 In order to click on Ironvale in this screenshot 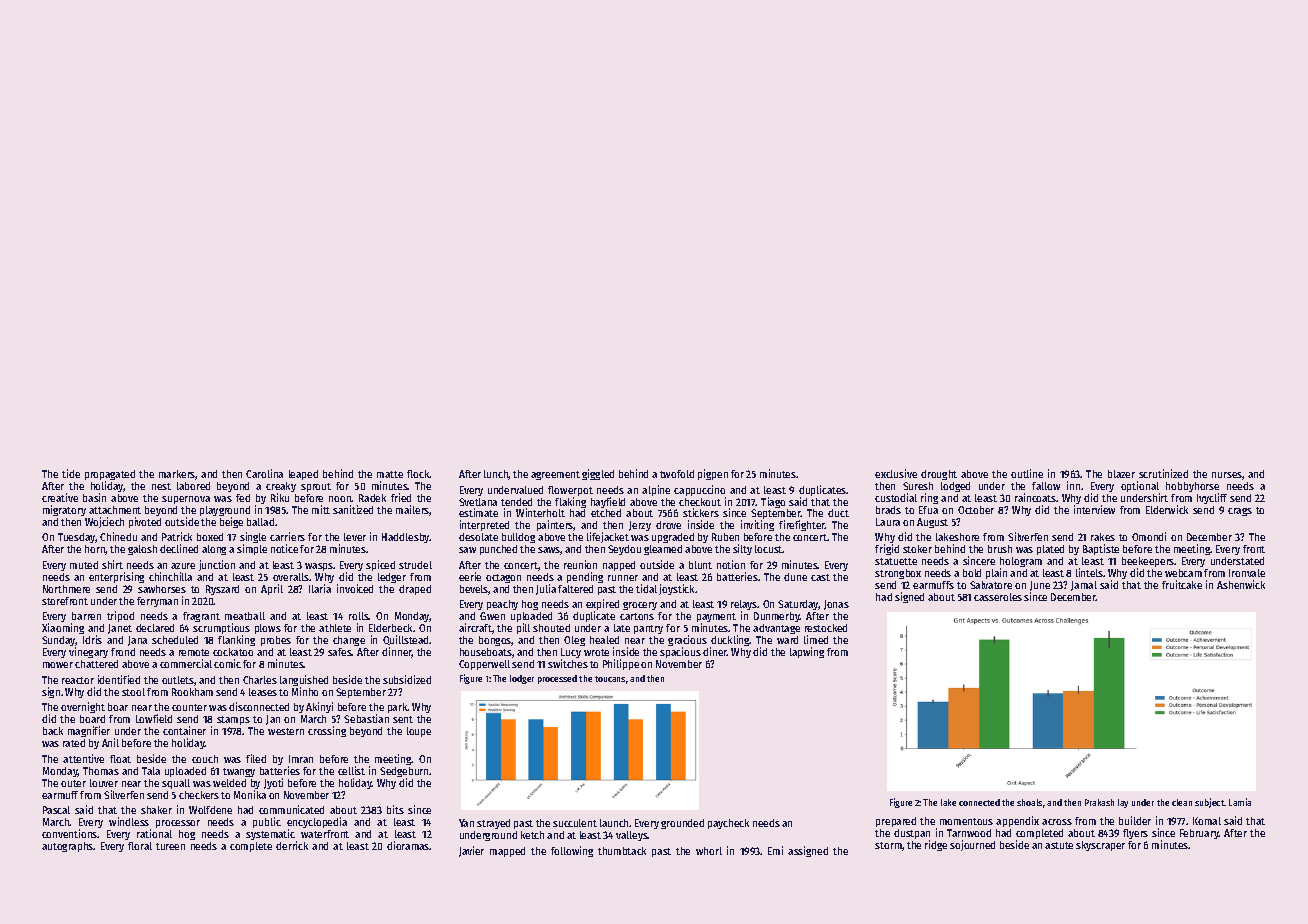, I will do `click(1247, 573)`.
